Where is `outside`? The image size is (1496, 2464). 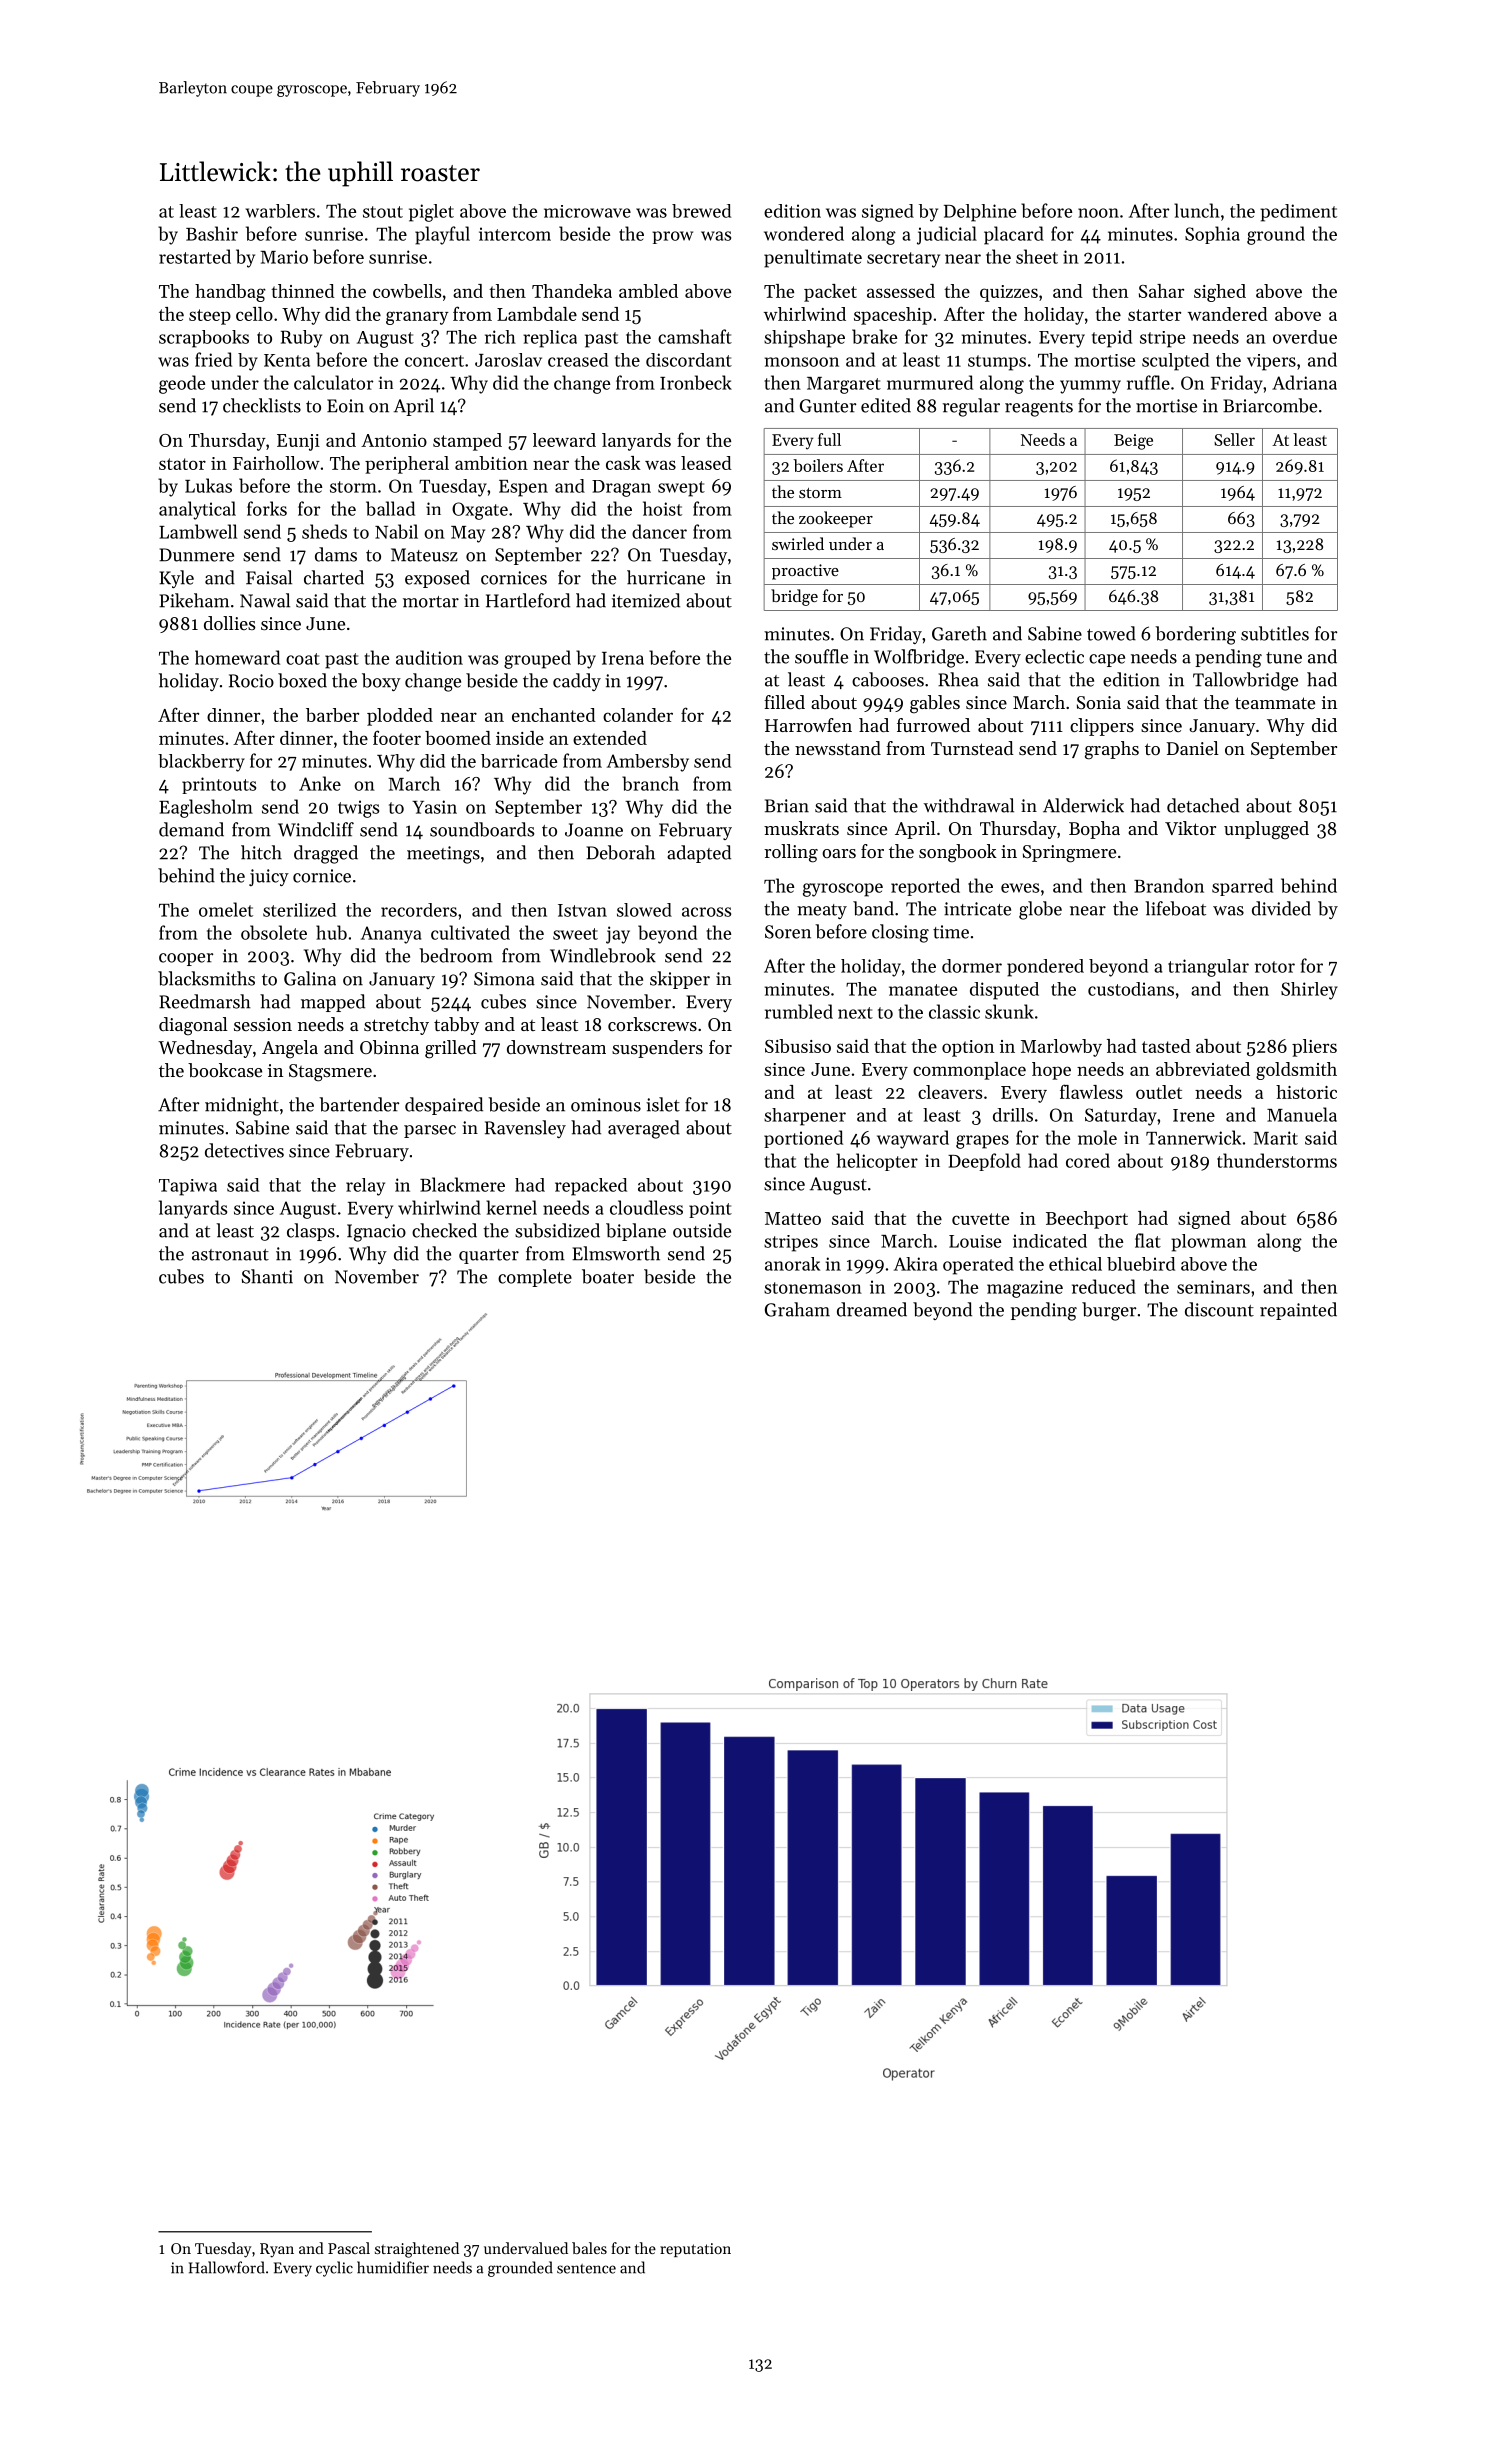
outside is located at coordinates (702, 1230).
